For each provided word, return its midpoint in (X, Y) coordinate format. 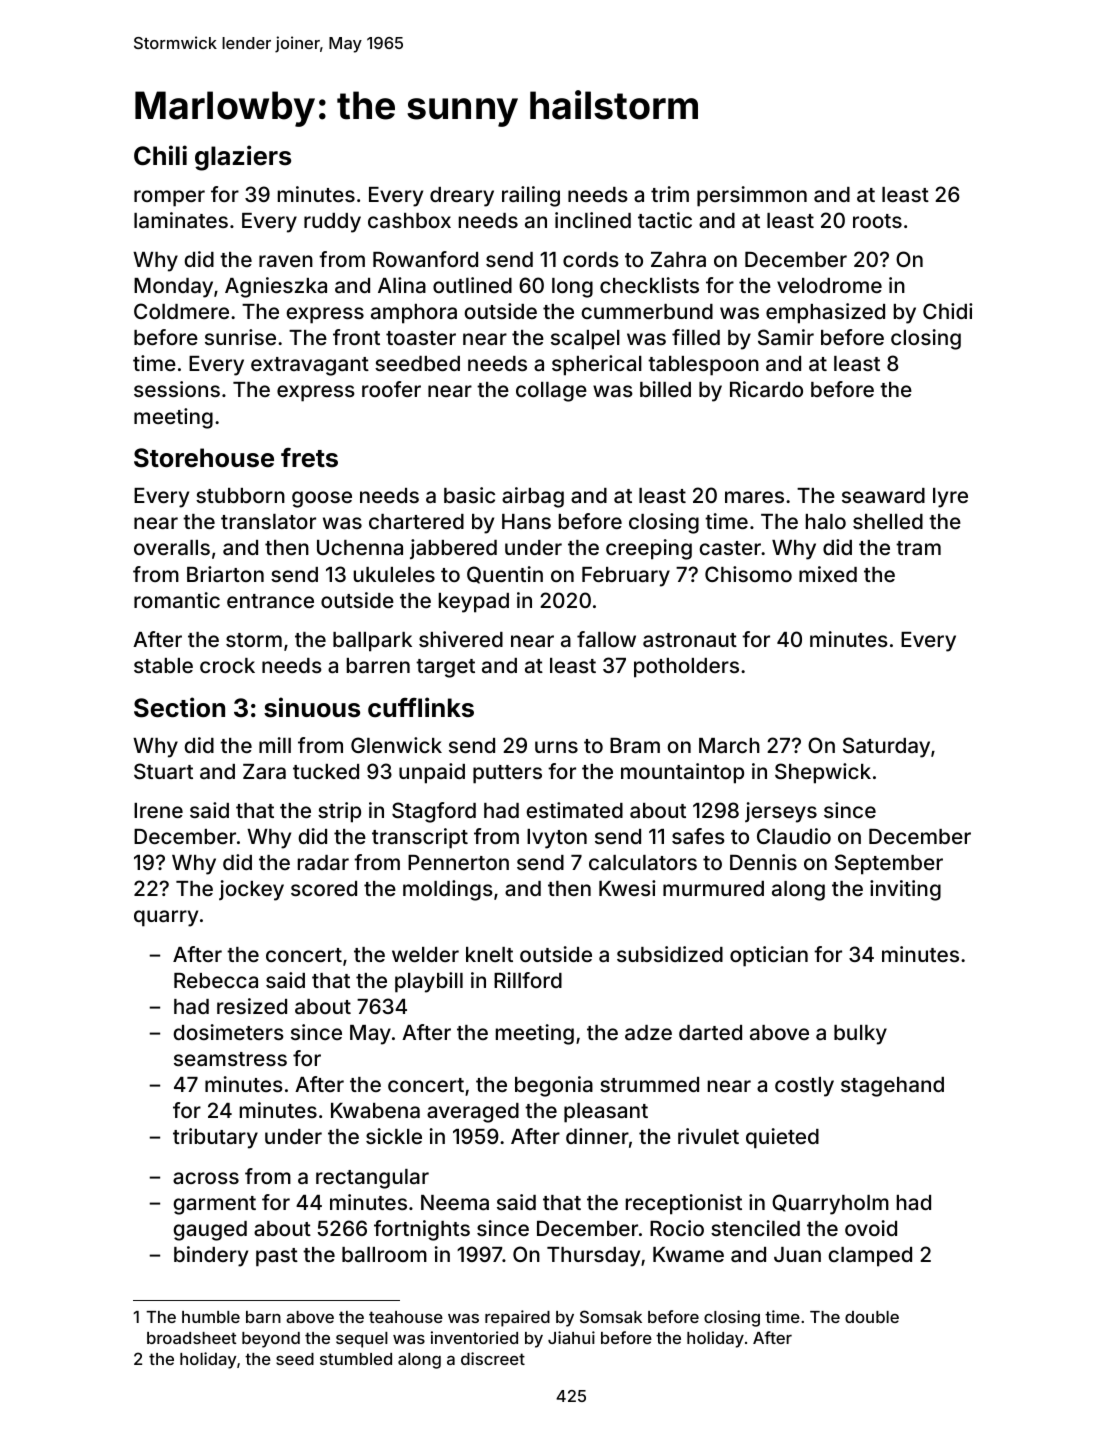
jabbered (453, 549)
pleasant (606, 1113)
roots (877, 221)
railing (531, 196)
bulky (860, 1035)
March (729, 745)
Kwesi (627, 888)
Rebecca (216, 980)
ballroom (384, 1254)
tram (918, 548)
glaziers (243, 158)
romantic (177, 600)
